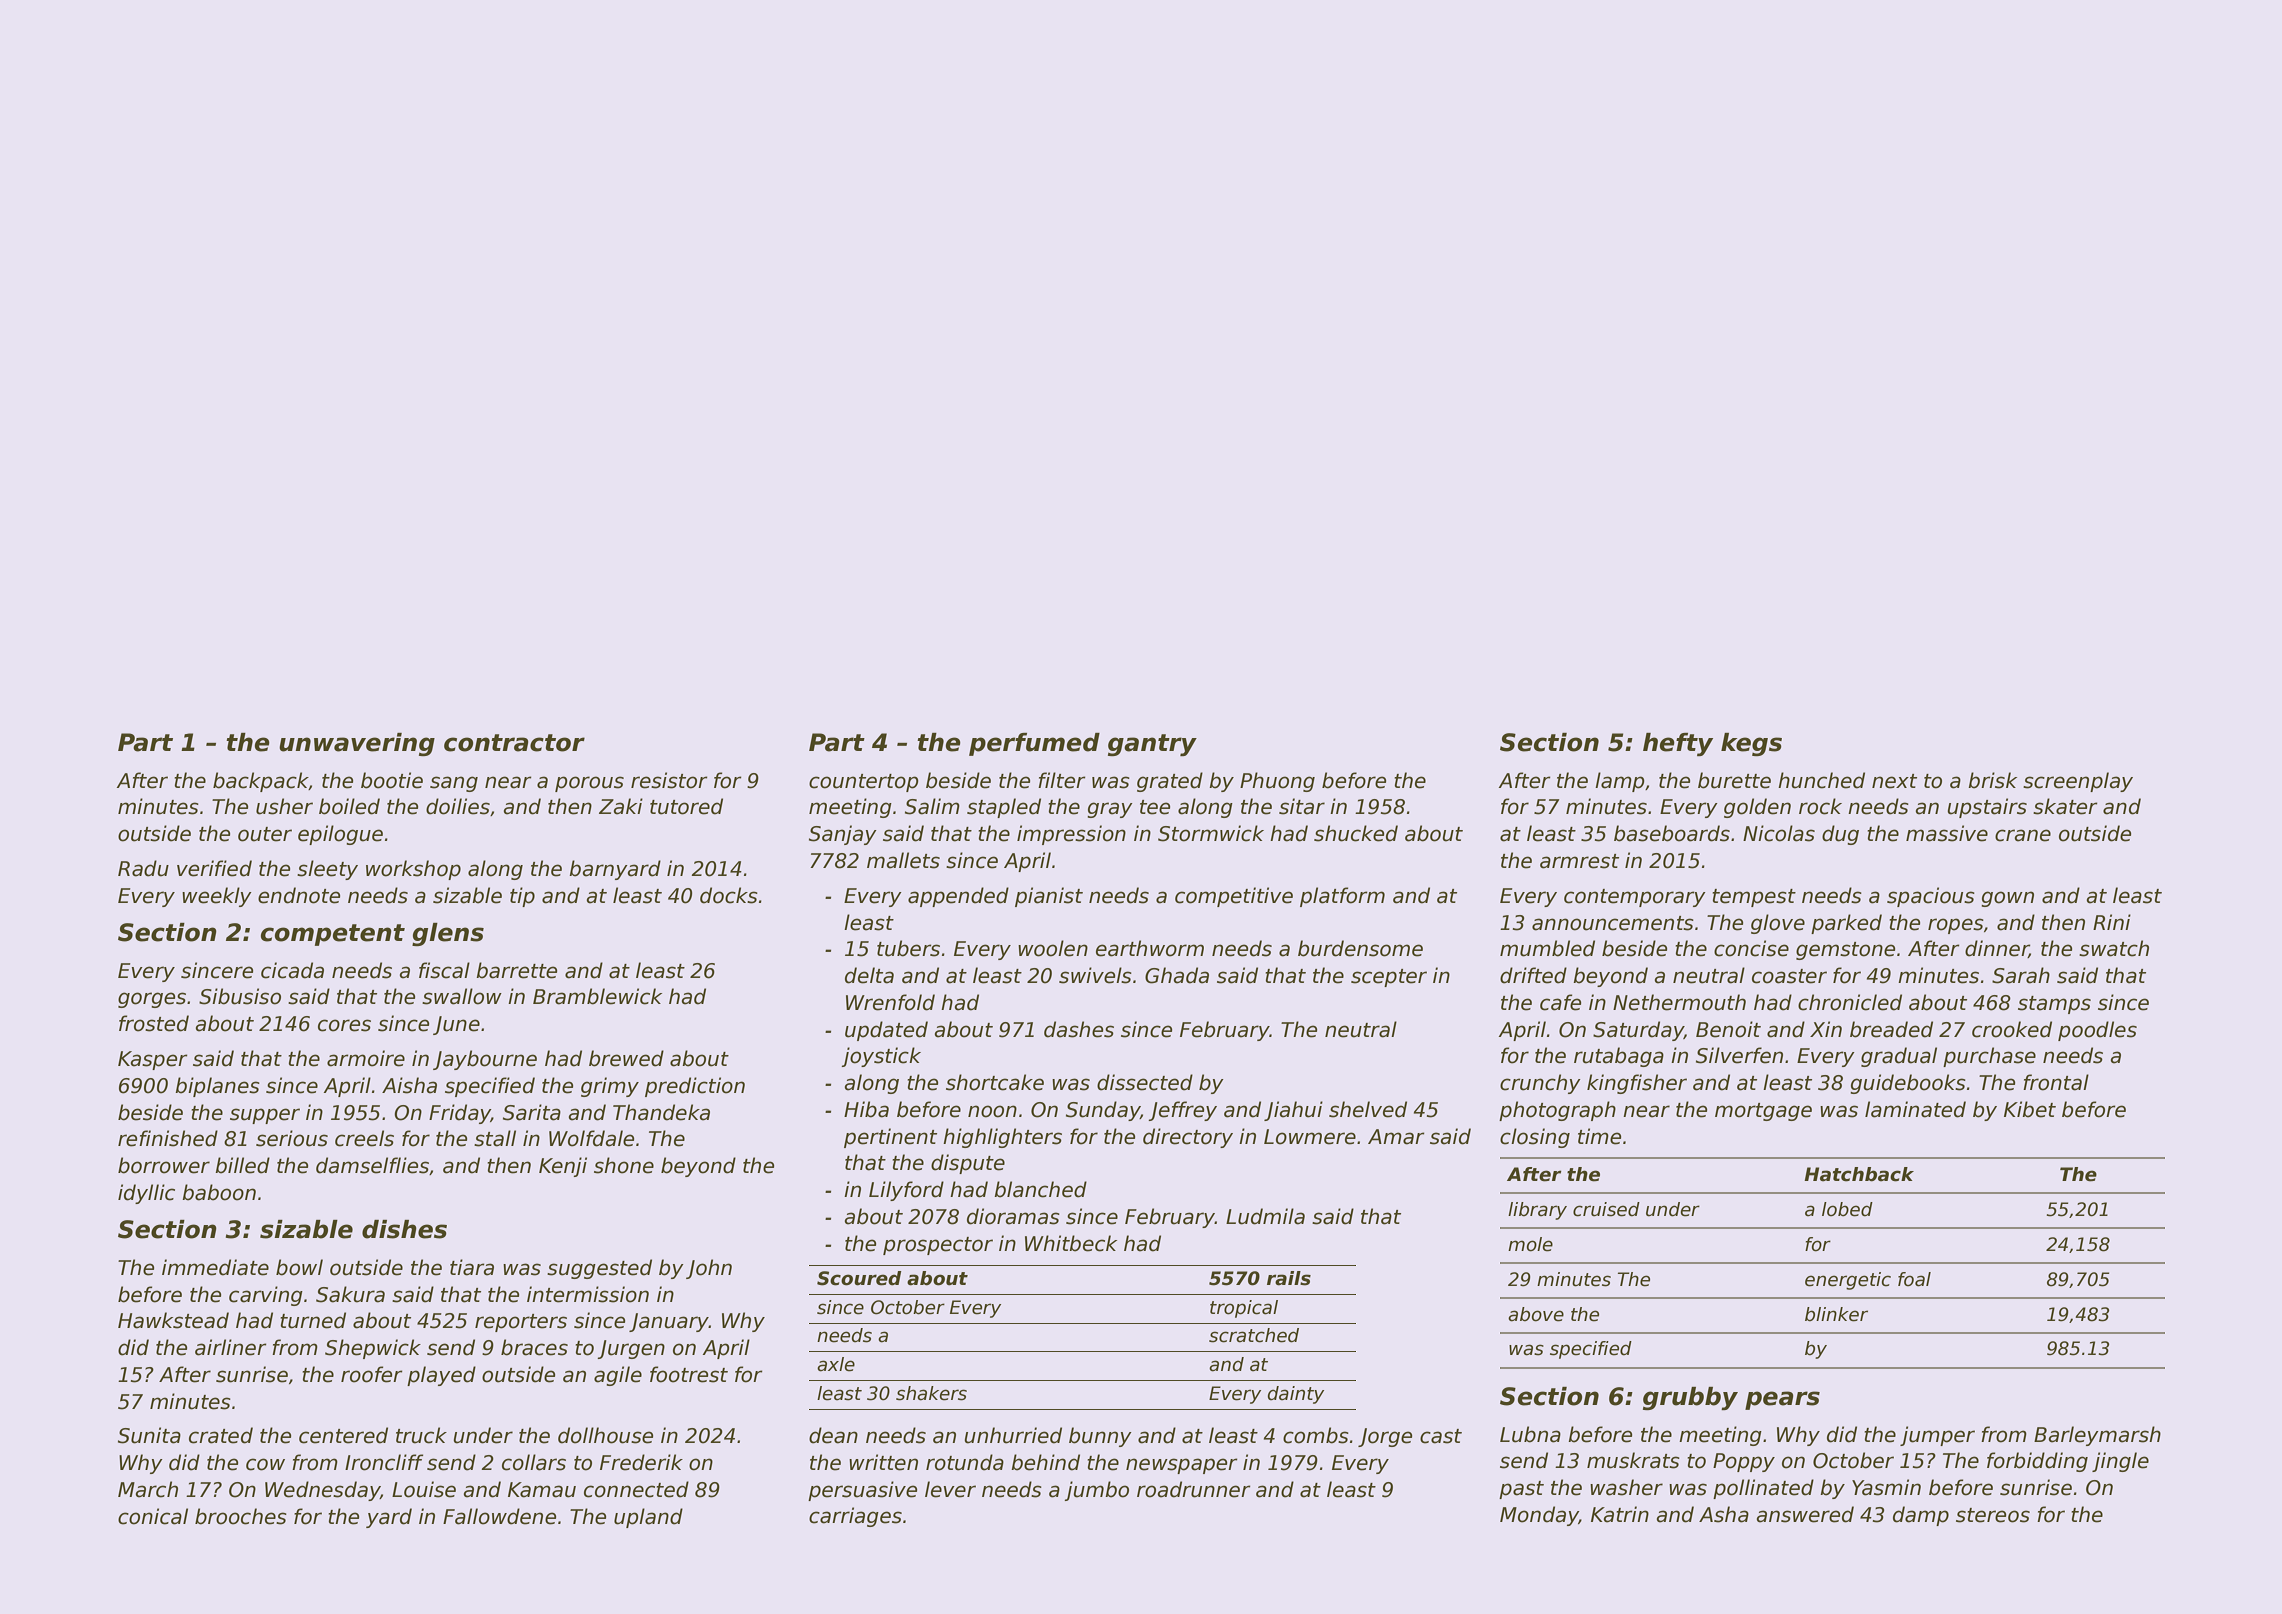 The width and height of the screenshot is (2282, 1614). I want to click on turned, so click(313, 1320).
